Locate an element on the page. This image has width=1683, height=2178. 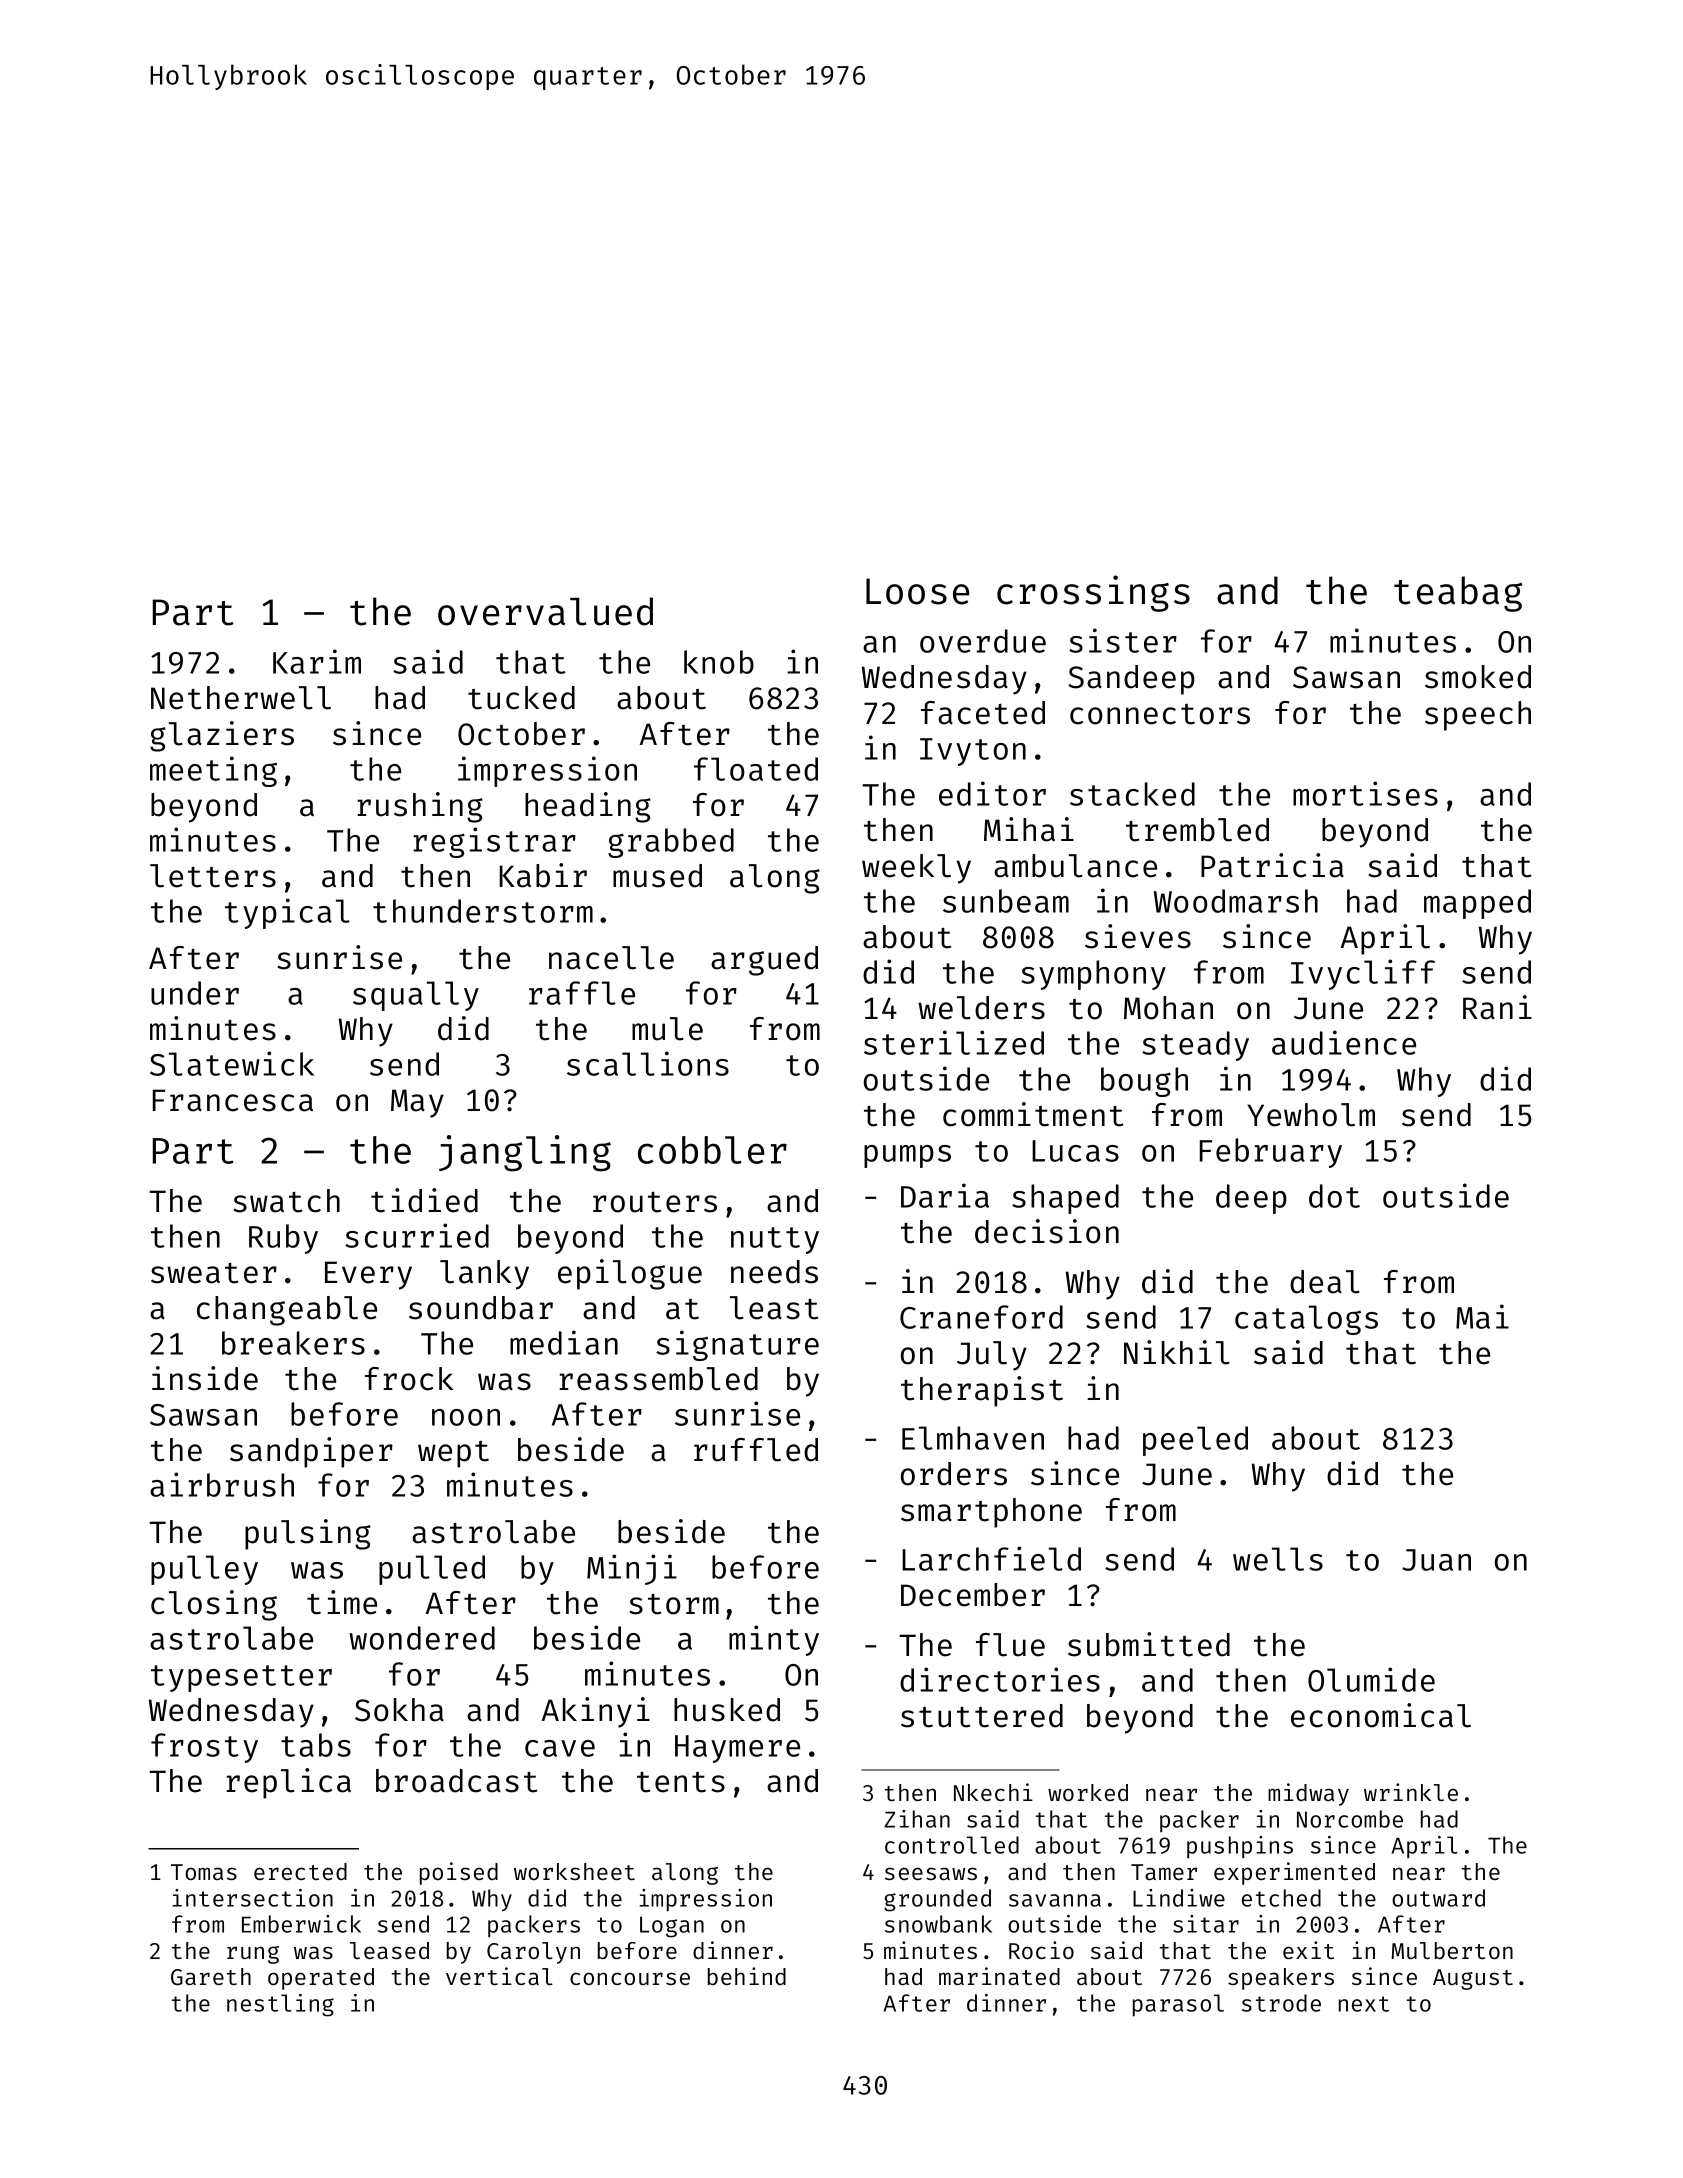
nestling is located at coordinates (280, 2005).
